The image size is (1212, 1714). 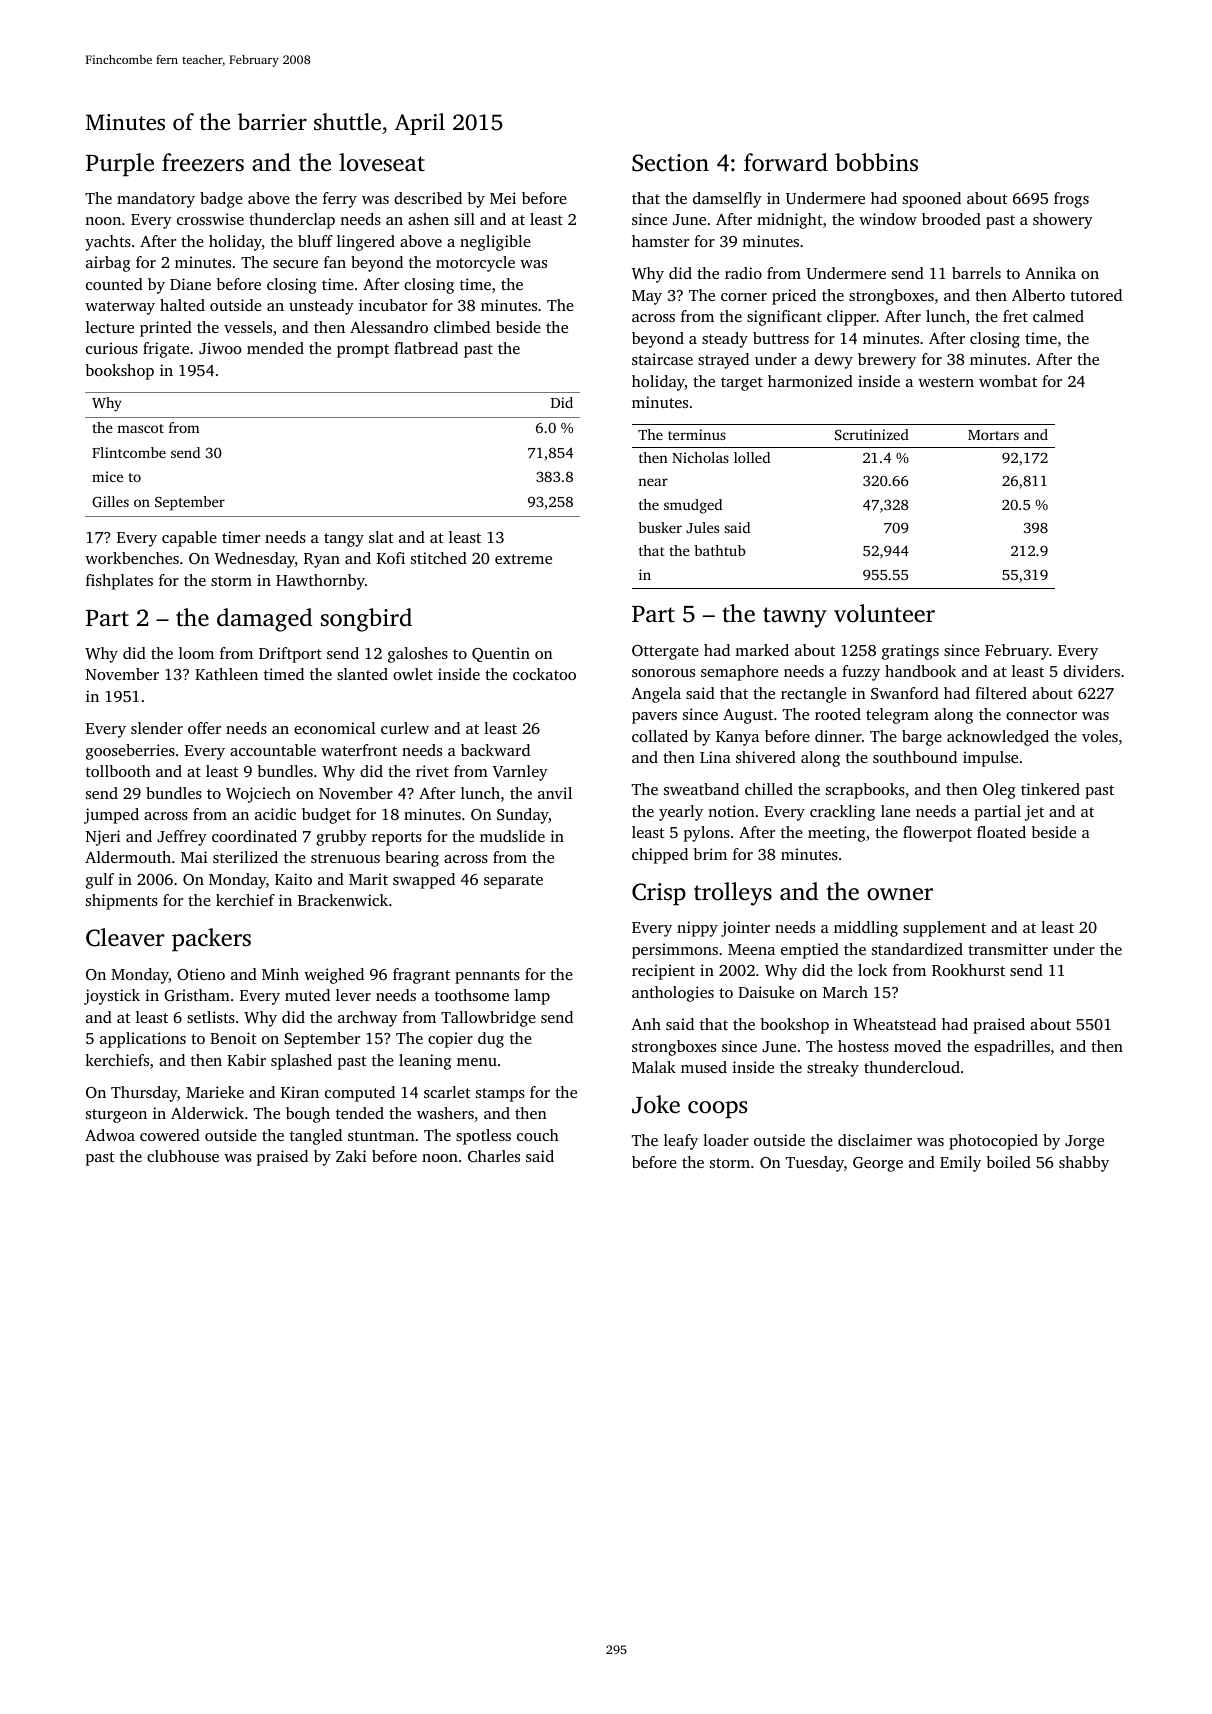 What do you see at coordinates (111, 816) in the screenshot?
I see `jumped` at bounding box center [111, 816].
